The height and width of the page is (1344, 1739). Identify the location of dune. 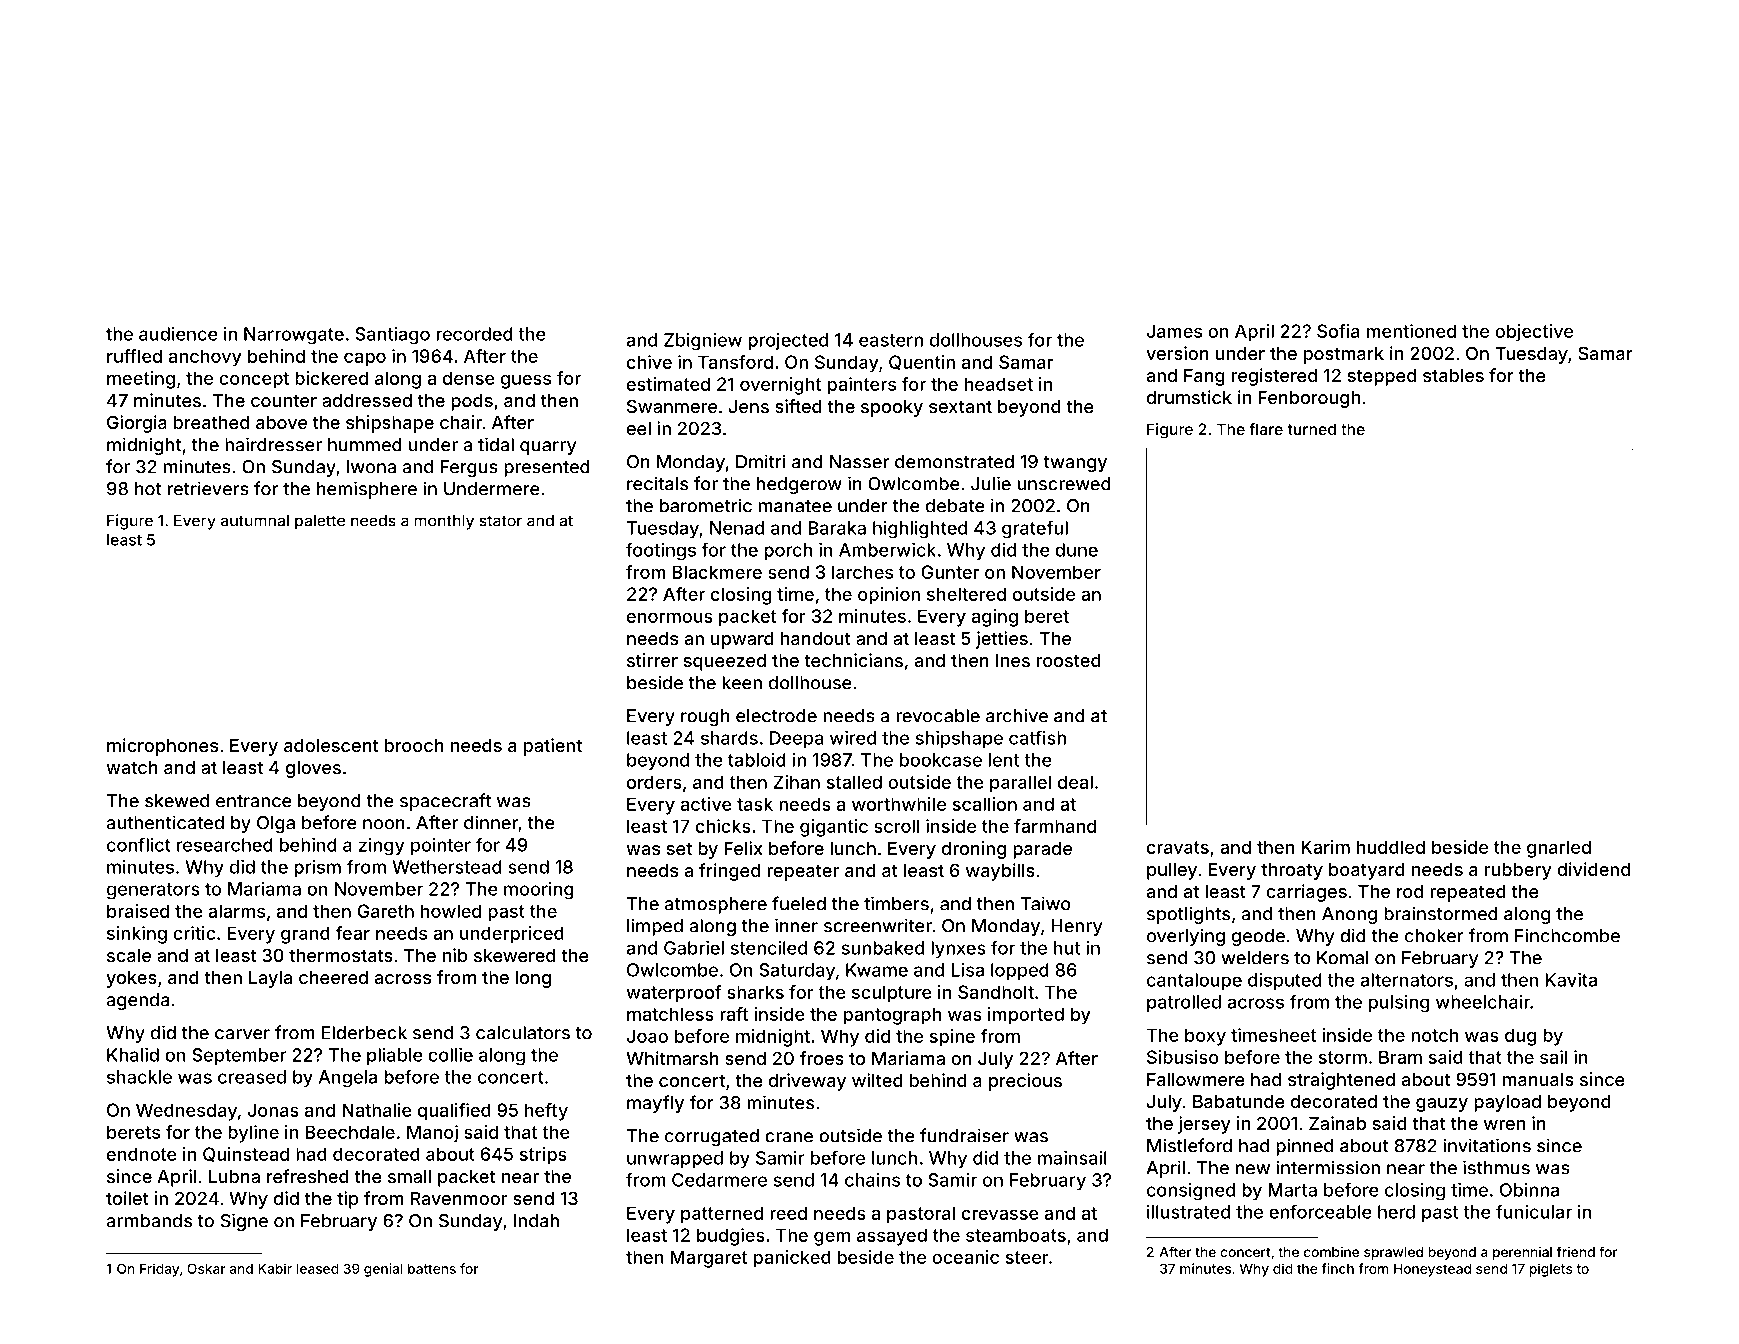
(1076, 550).
